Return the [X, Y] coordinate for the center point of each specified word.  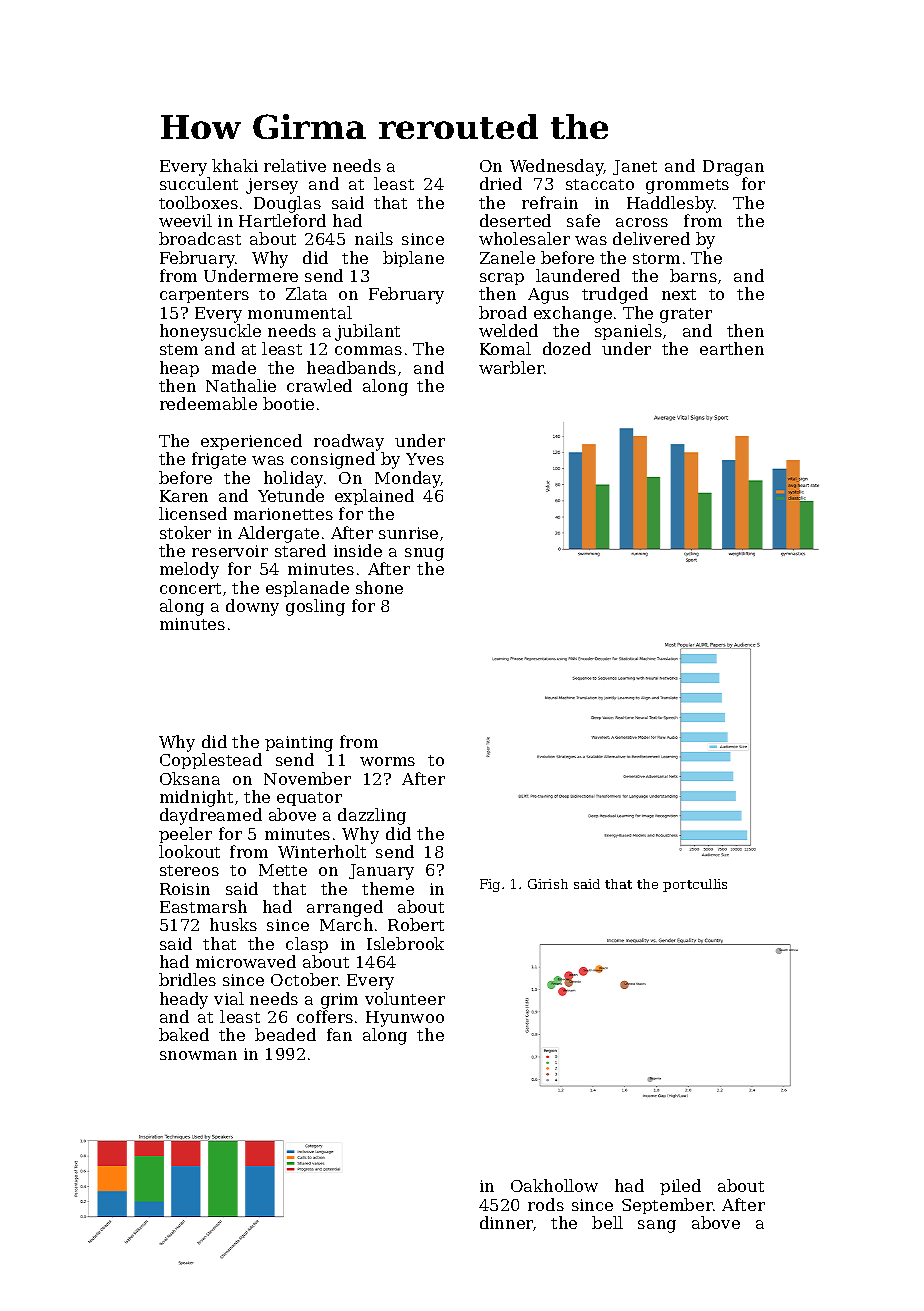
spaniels [628, 332]
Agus [548, 296]
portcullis [695, 885]
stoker [185, 532]
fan [339, 1034]
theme [388, 888]
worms [387, 761]
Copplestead [211, 761]
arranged [345, 908]
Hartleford [282, 220]
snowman [198, 1055]
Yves [425, 459]
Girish [548, 884]
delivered [651, 238]
